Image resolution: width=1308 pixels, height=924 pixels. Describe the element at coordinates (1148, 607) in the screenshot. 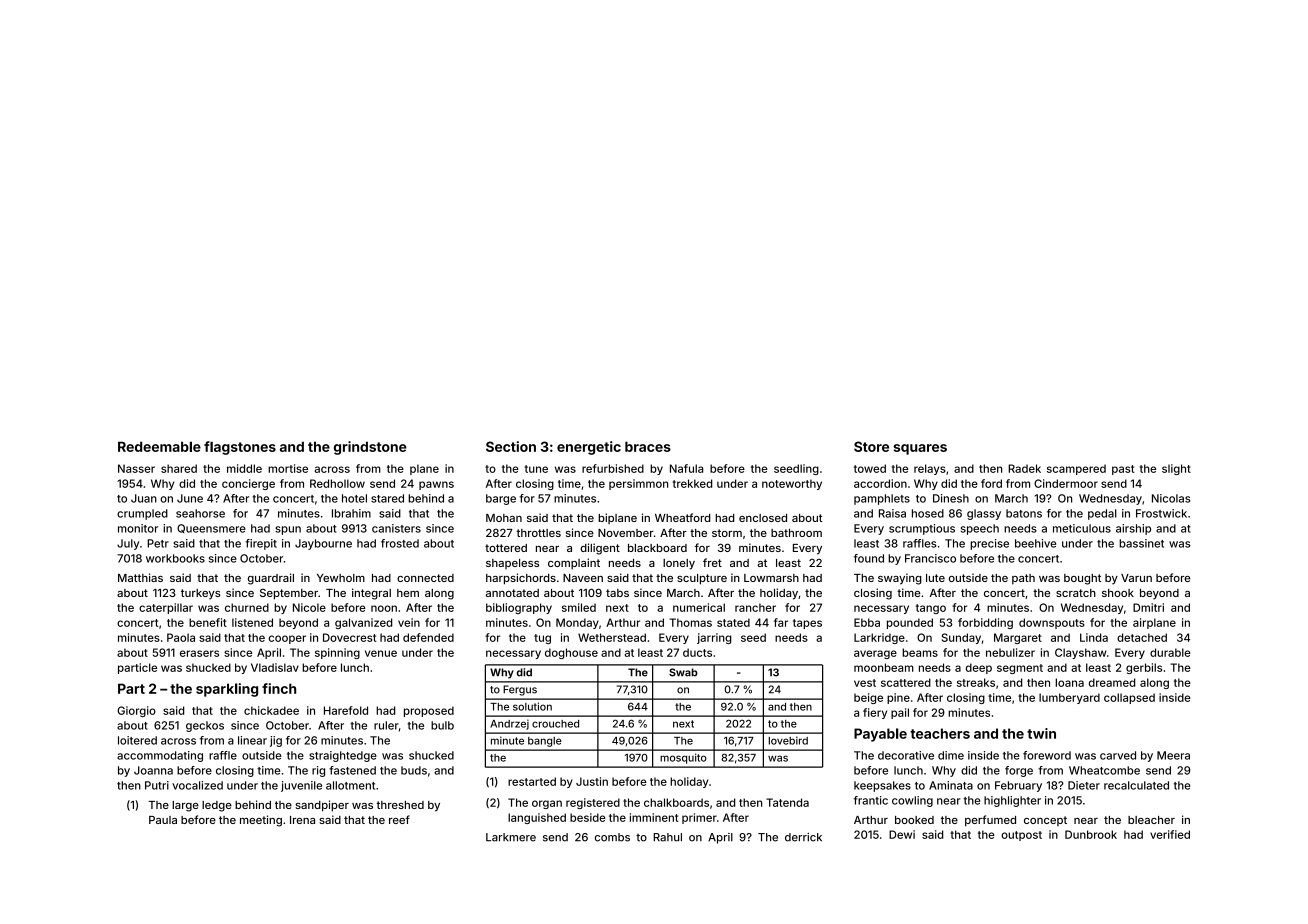

I see `Dmitri` at that location.
